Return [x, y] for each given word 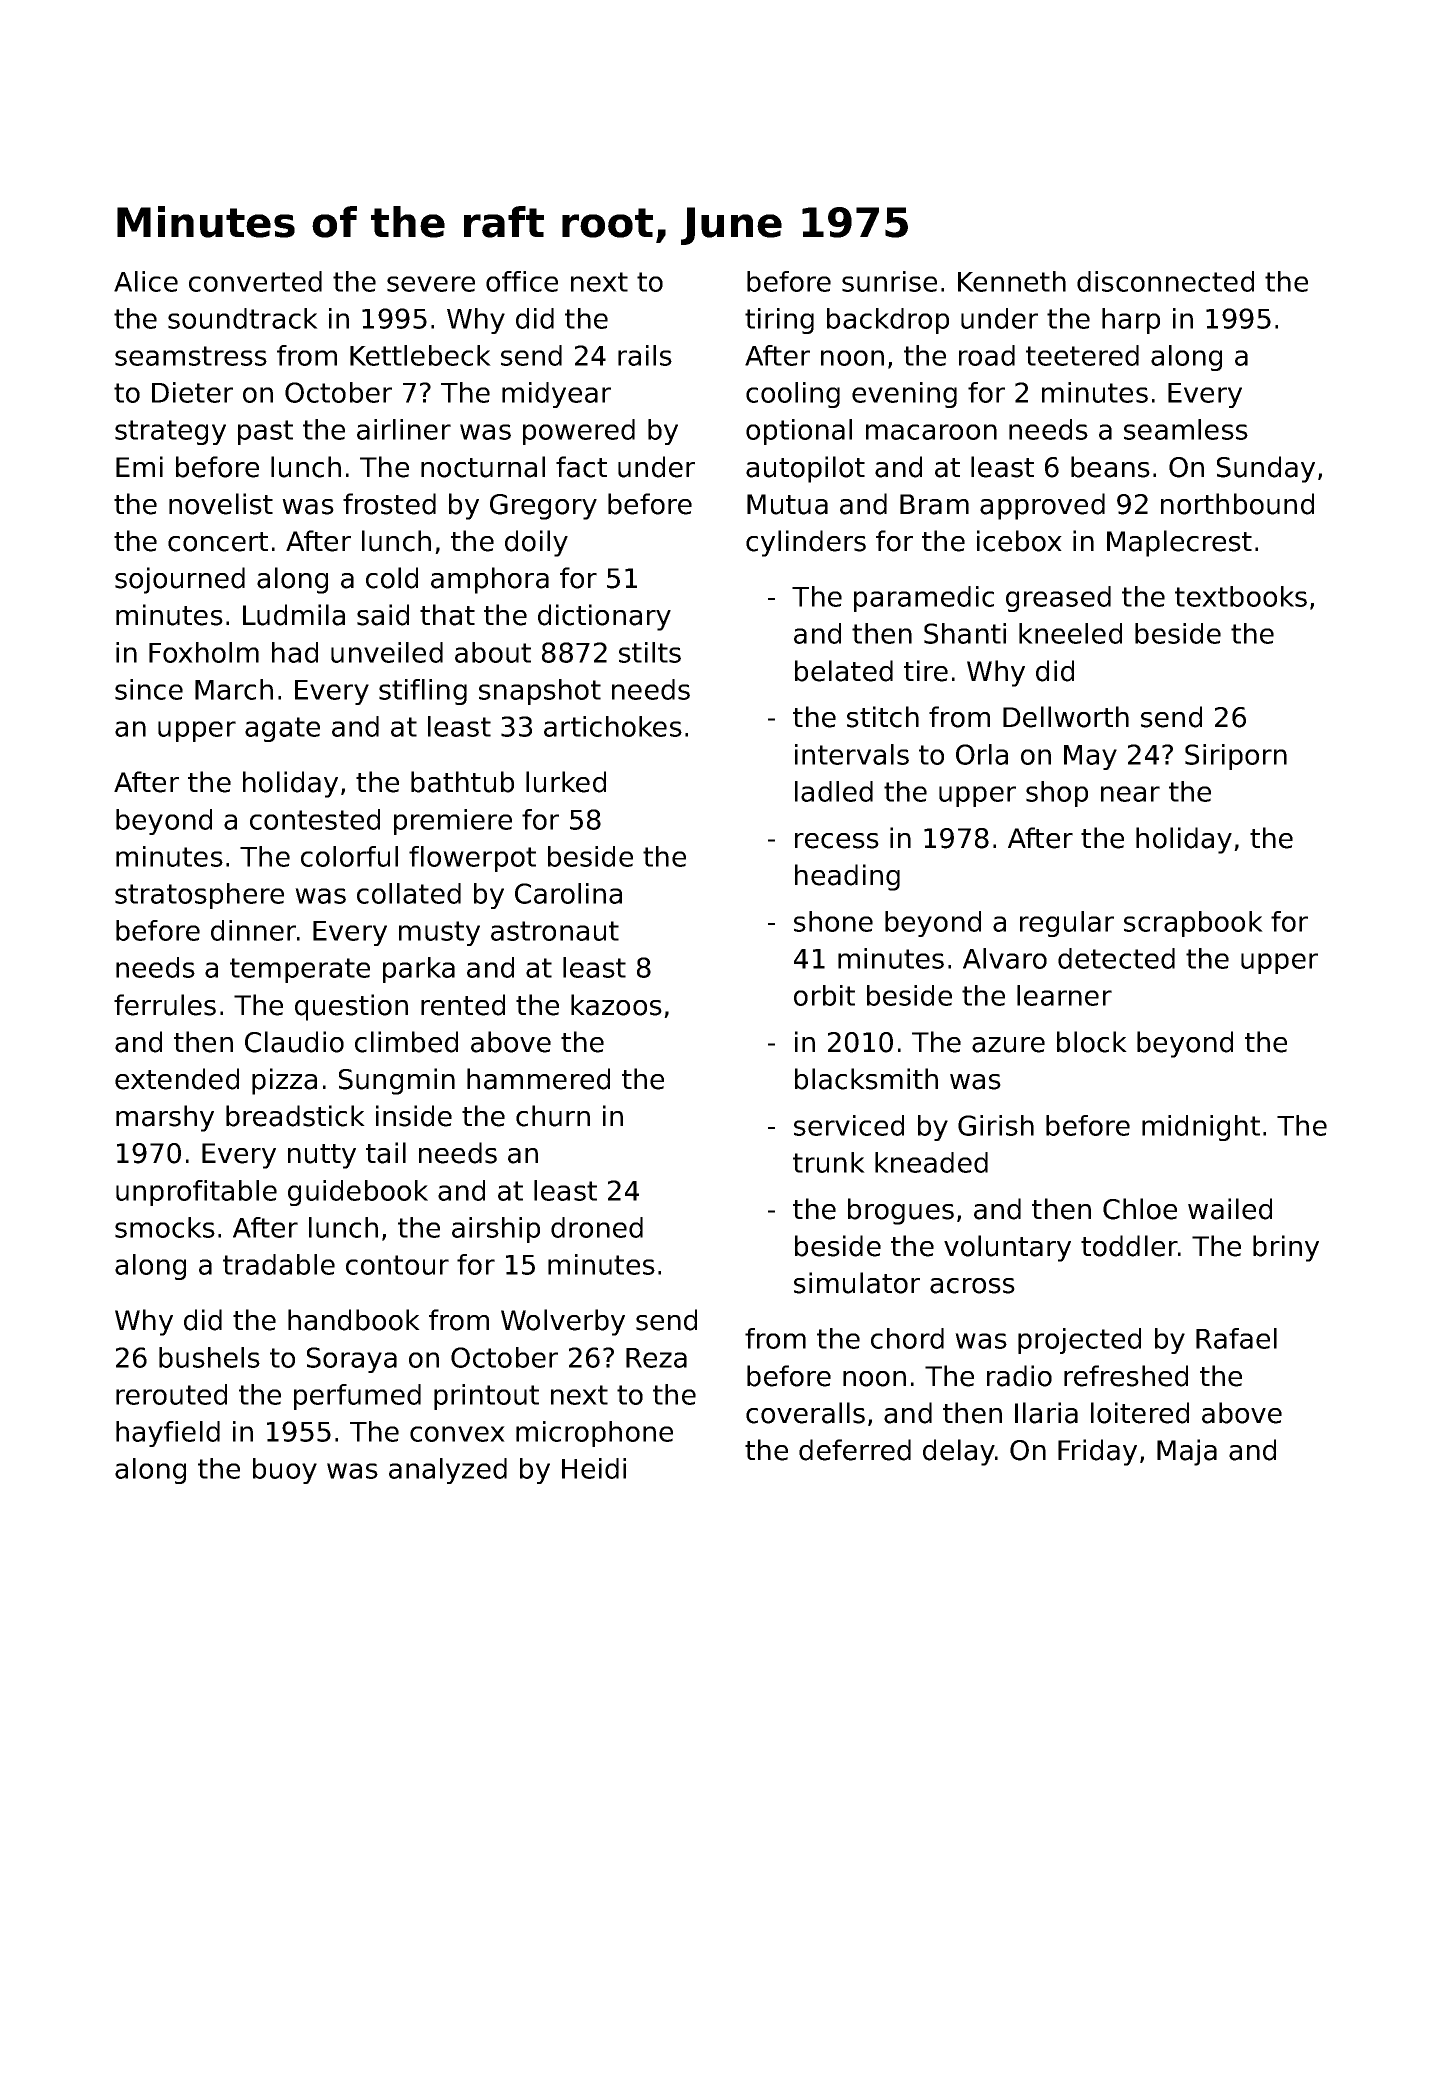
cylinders [806, 543]
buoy [285, 1471]
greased [1058, 599]
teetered [1082, 355]
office [522, 281]
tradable [279, 1264]
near [1130, 794]
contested [315, 819]
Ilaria [1046, 1413]
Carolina [568, 893]
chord [907, 1338]
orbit [824, 995]
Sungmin [397, 1081]
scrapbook [1193, 924]
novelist [221, 504]
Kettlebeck [420, 355]
